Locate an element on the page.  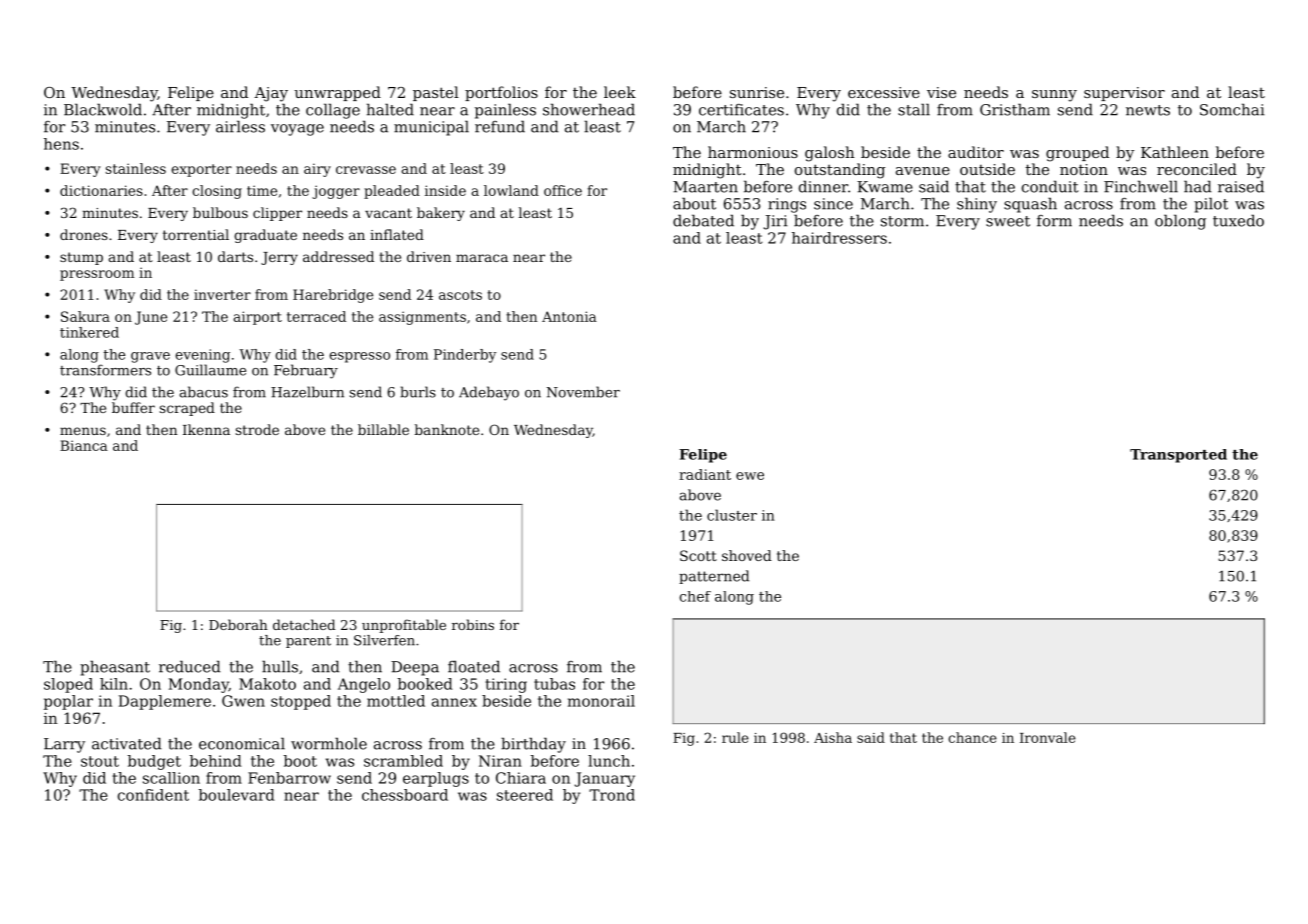
Blackwold is located at coordinates (103, 109).
